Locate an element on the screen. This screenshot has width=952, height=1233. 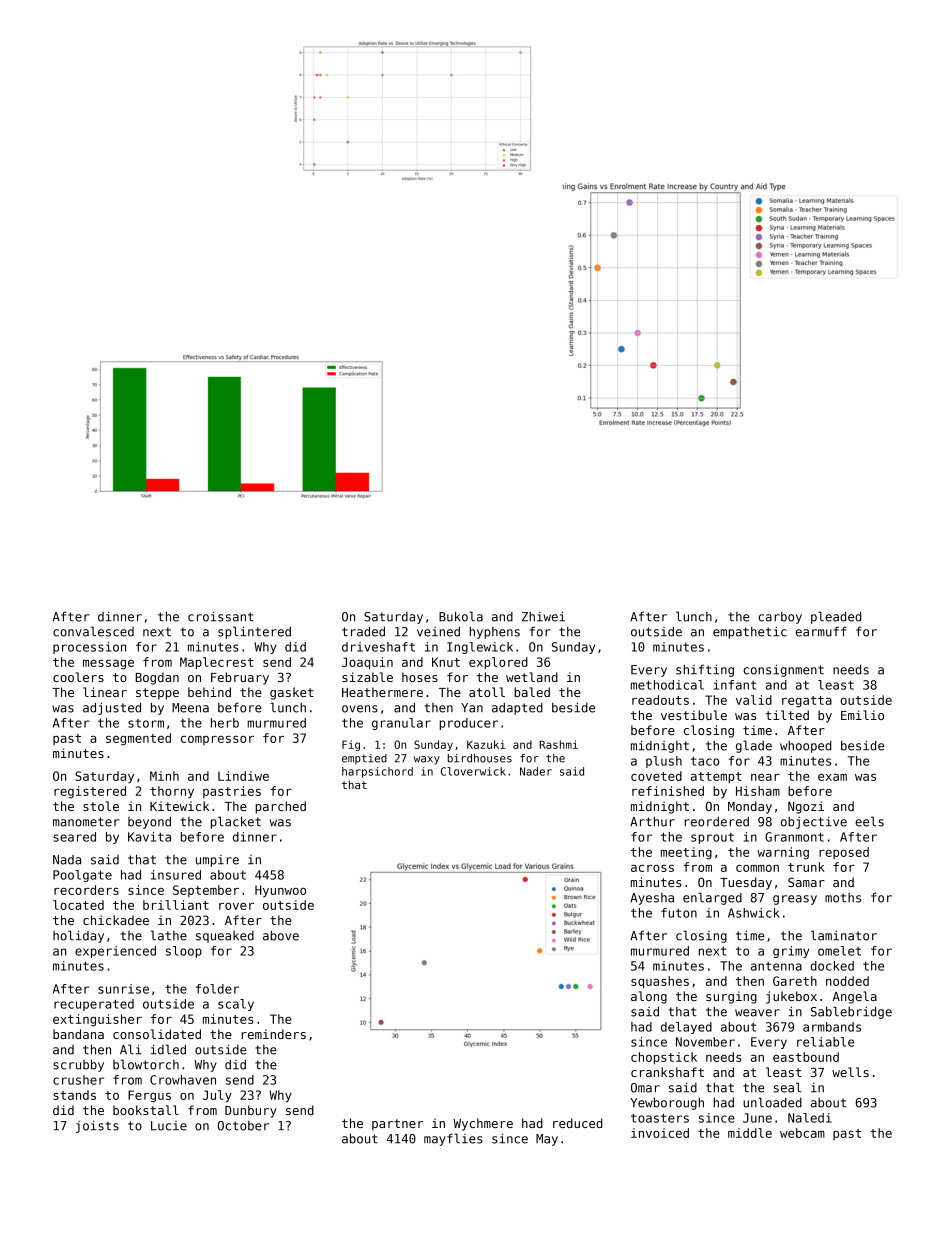
experienced is located at coordinates (115, 952).
